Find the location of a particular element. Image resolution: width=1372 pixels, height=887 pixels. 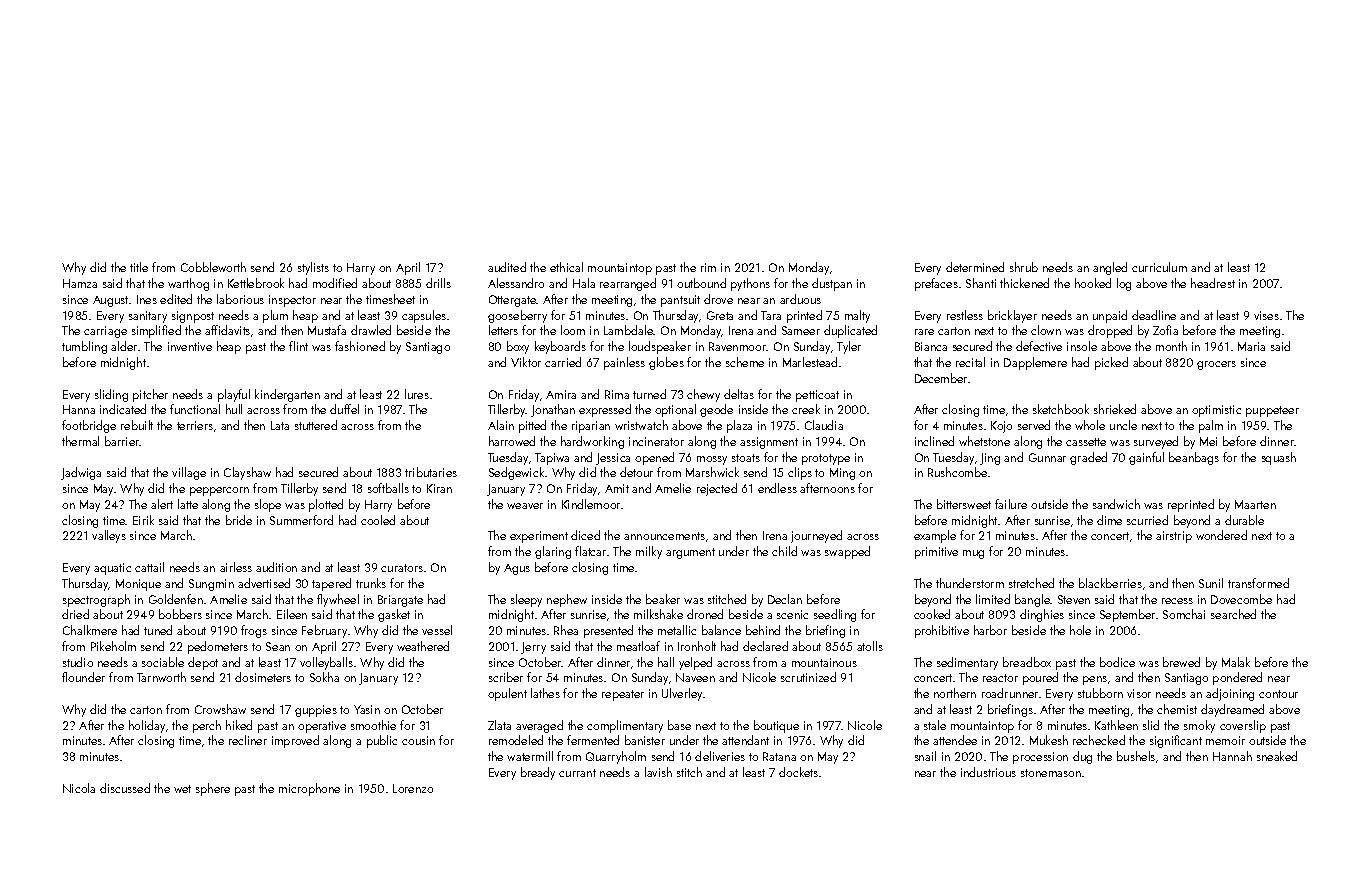

ethical is located at coordinates (566, 267).
